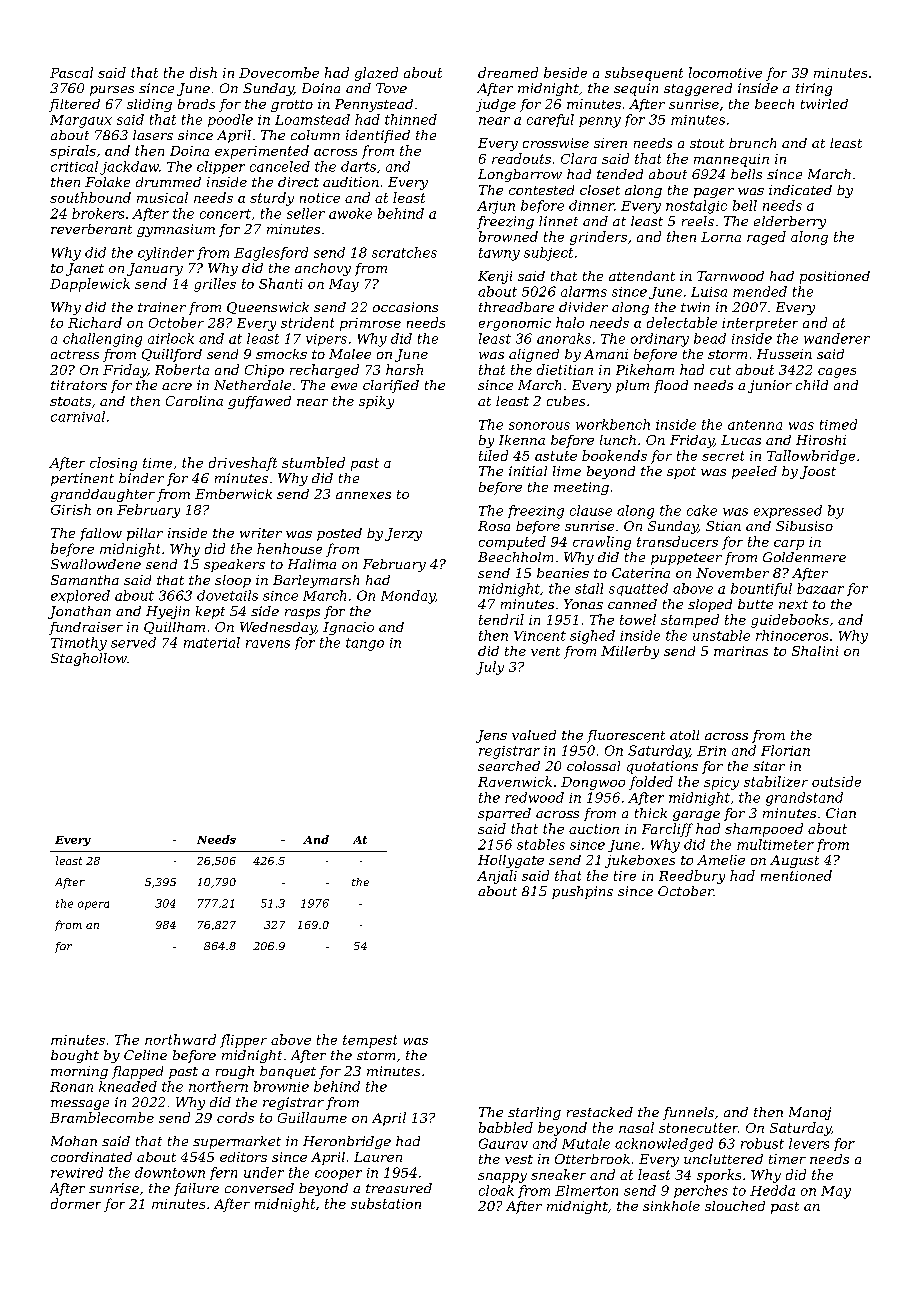 This page has height=1308, width=924. I want to click on sparred, so click(504, 814).
